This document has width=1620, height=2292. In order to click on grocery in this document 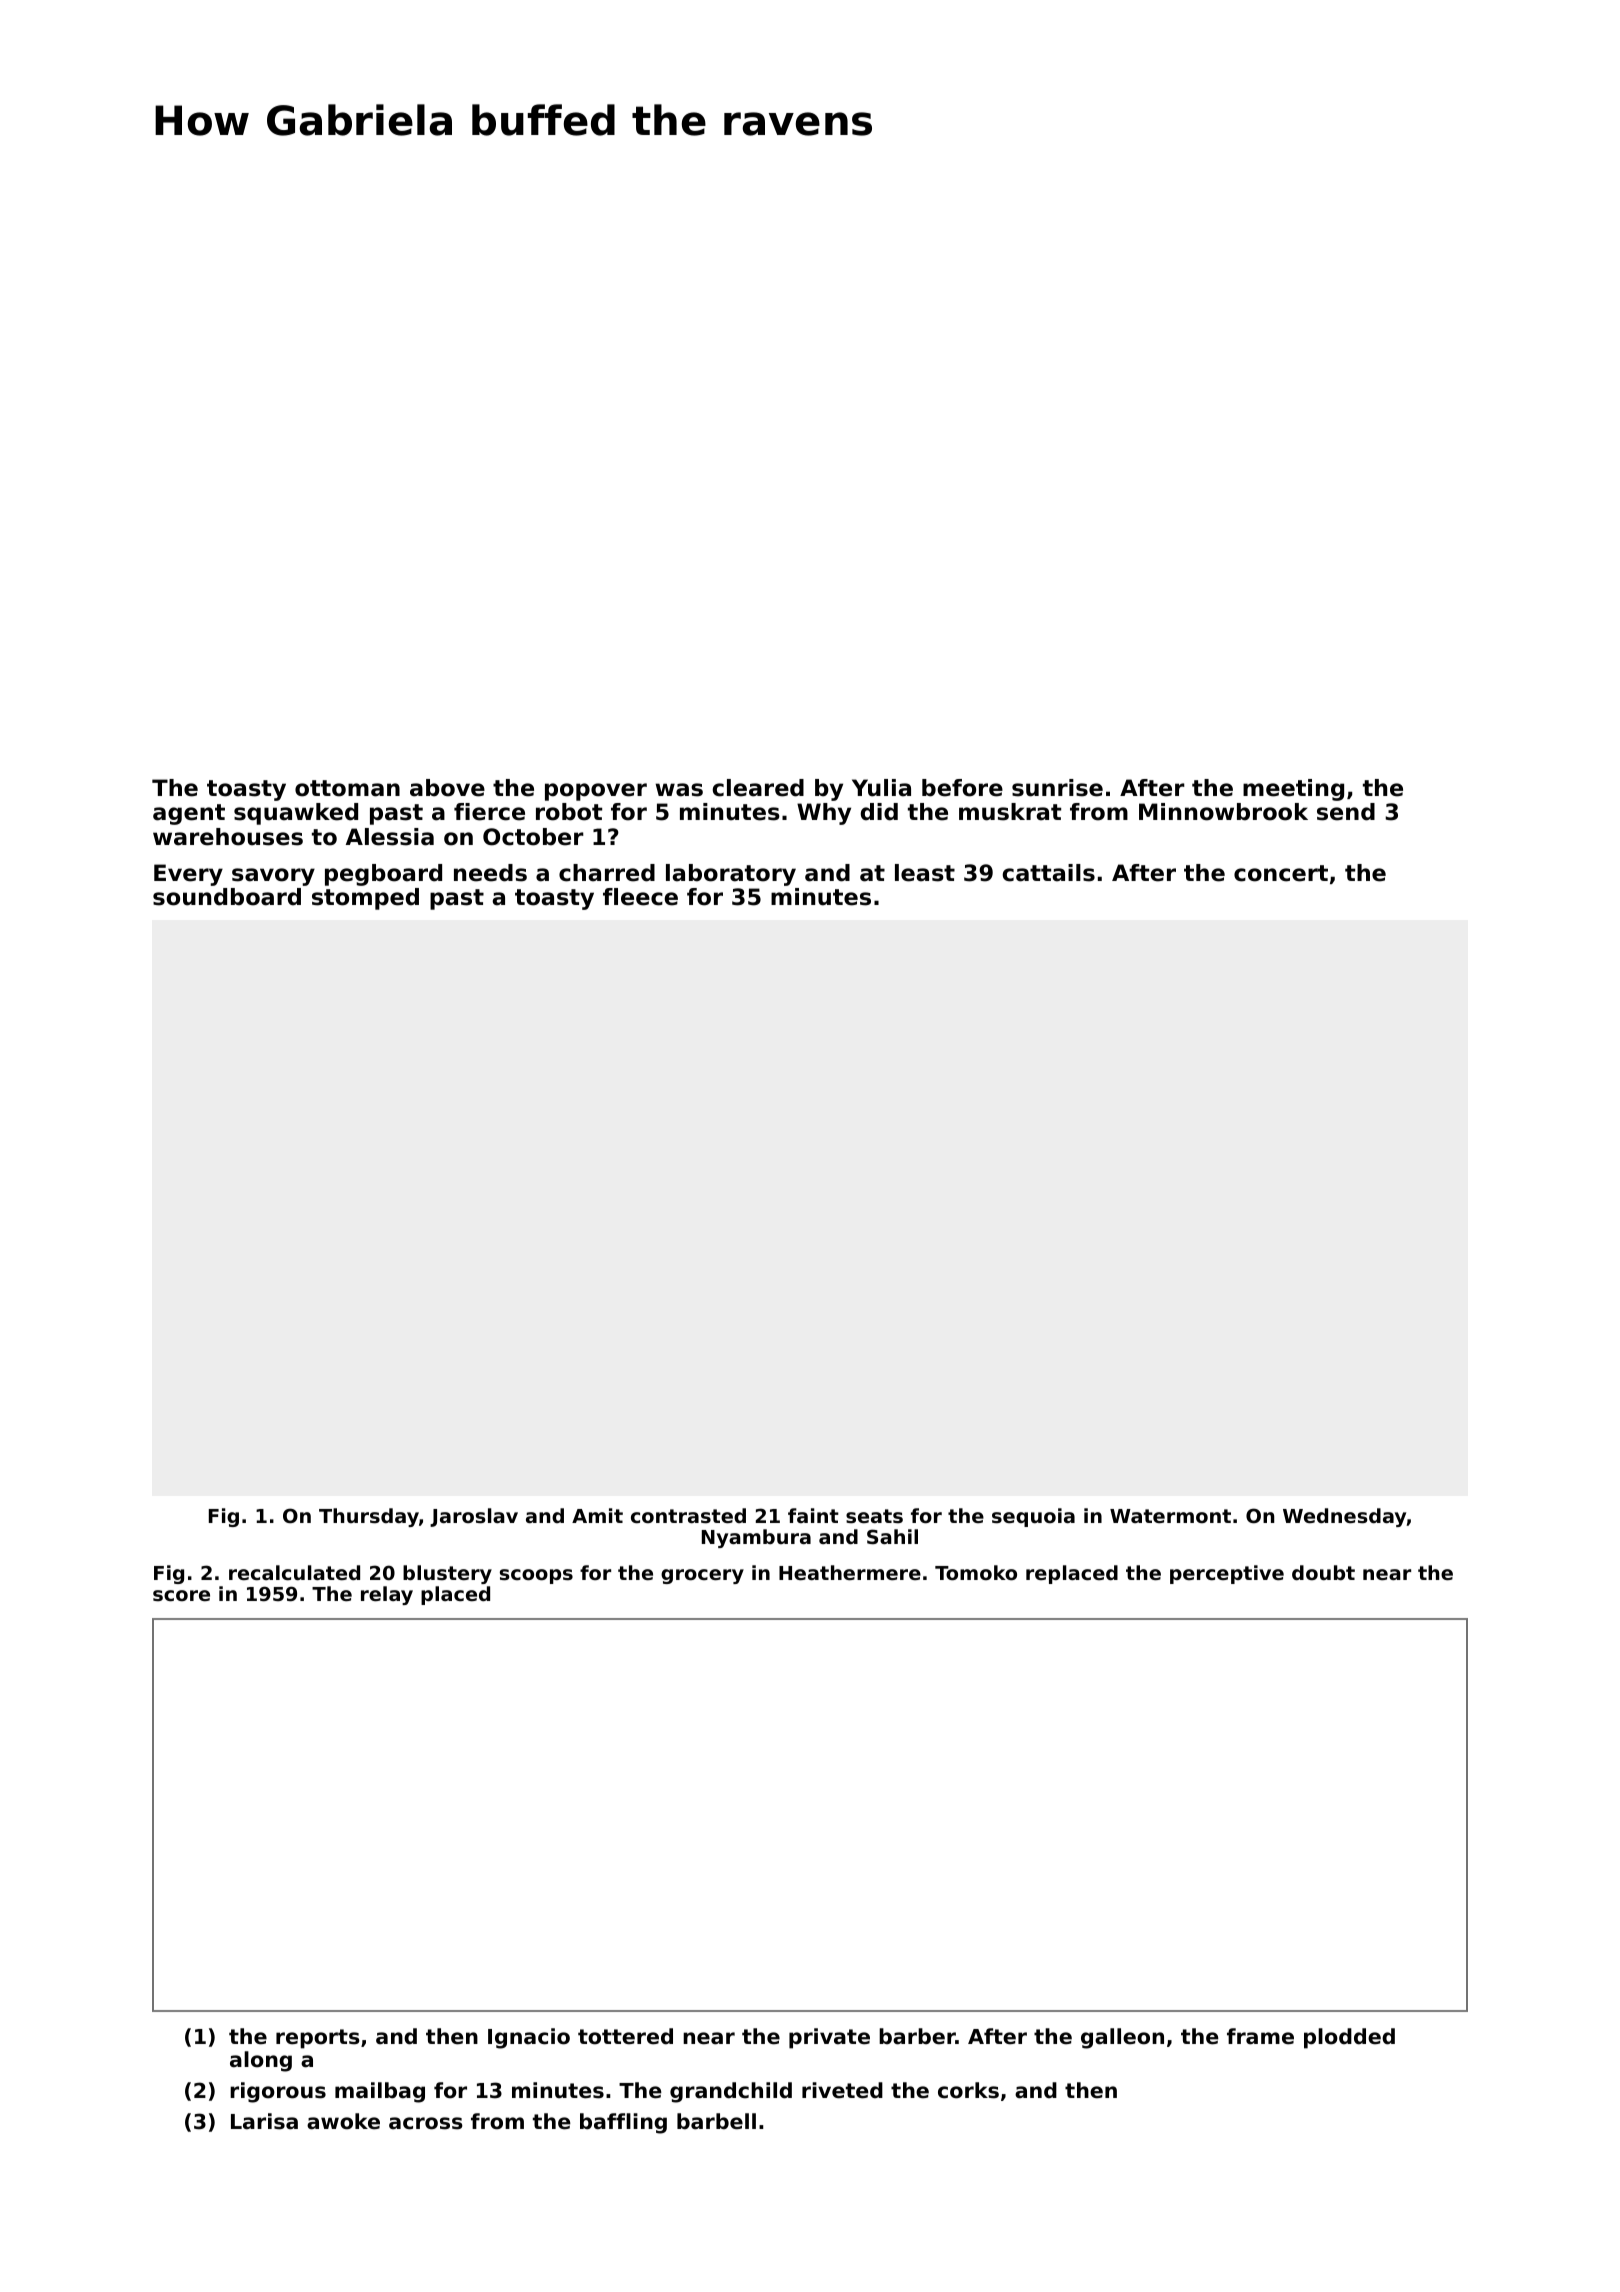, I will do `click(702, 1576)`.
